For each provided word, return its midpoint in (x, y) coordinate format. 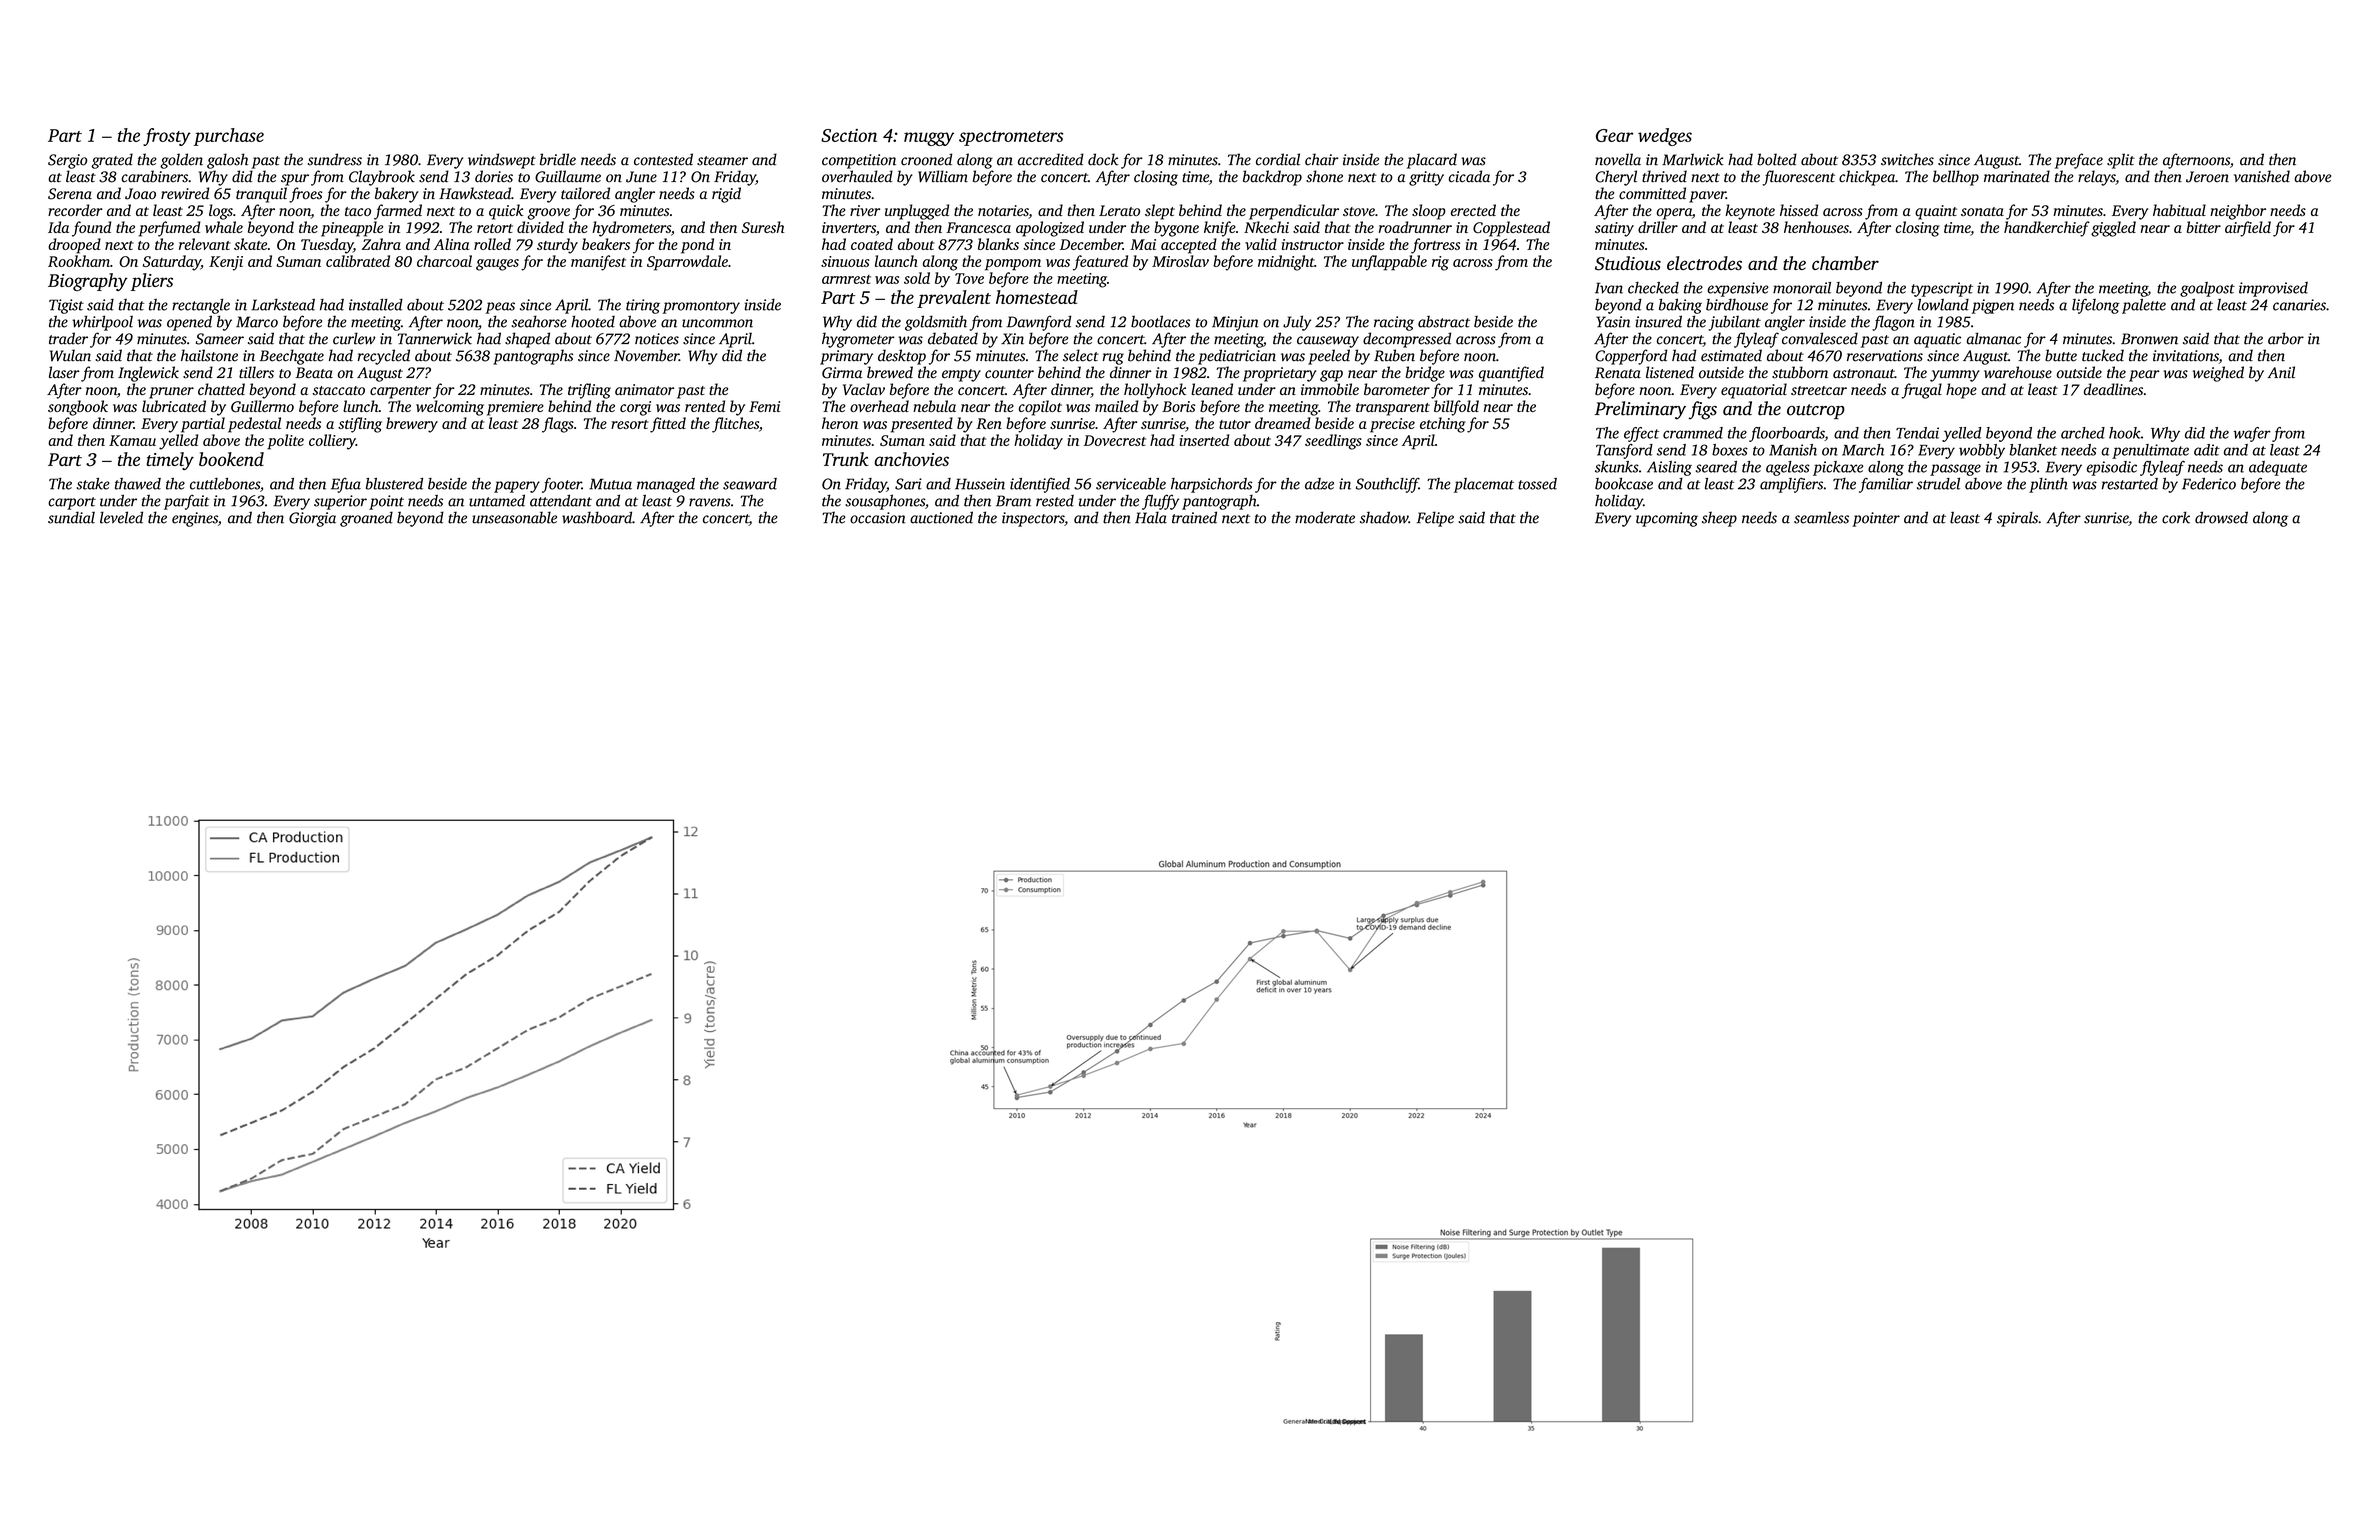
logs (221, 212)
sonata (1982, 211)
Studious (1628, 263)
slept (1160, 212)
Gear (1614, 135)
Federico (2209, 484)
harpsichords (1211, 485)
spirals (2017, 519)
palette (2144, 306)
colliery (332, 442)
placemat (1484, 485)
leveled (121, 517)
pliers (152, 282)
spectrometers (1011, 138)
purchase (229, 137)
